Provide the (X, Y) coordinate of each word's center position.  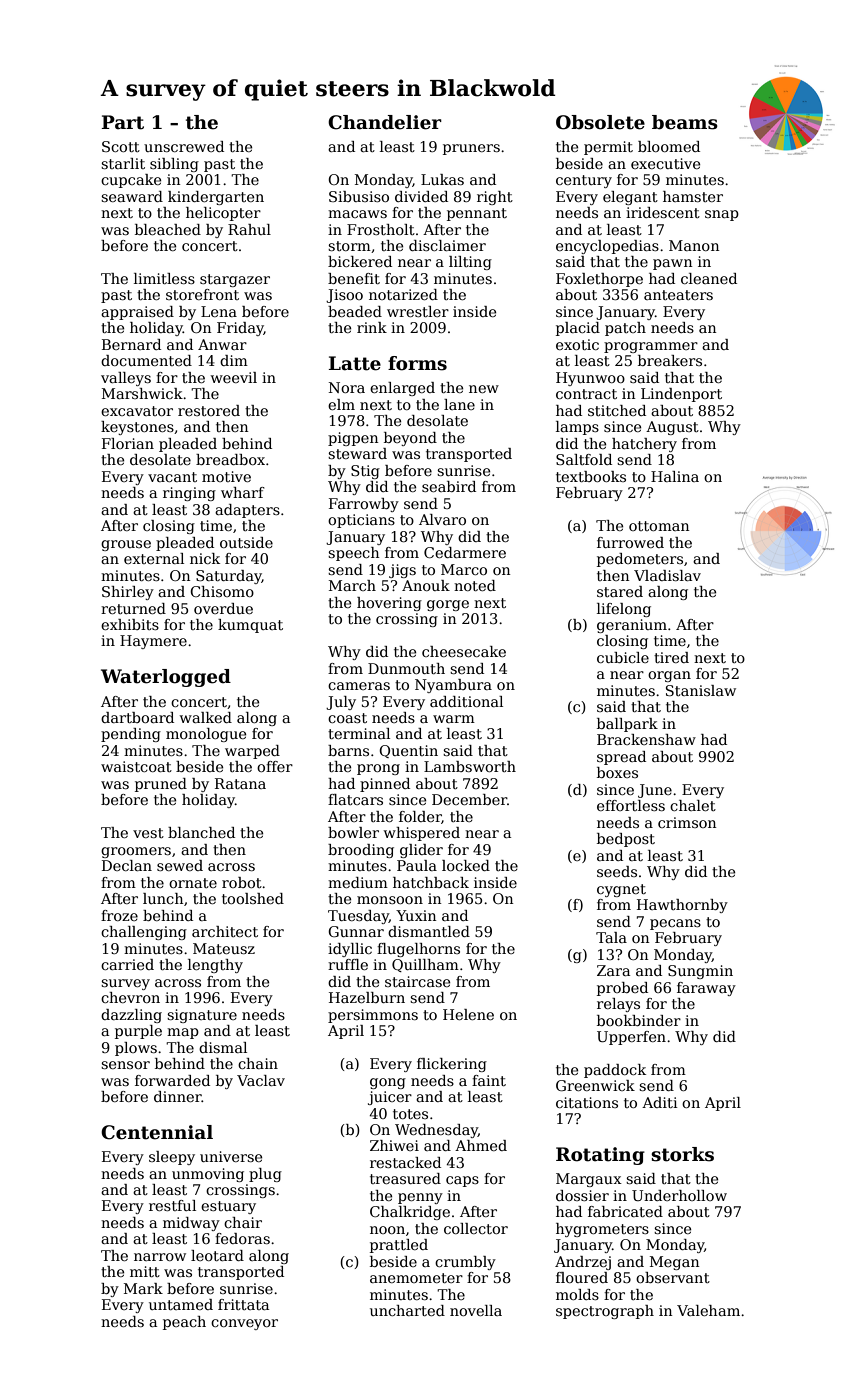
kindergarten (216, 198)
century (584, 181)
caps (462, 1181)
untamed (181, 1304)
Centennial (157, 1132)
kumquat (250, 626)
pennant (477, 214)
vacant (172, 477)
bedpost (626, 840)
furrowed (630, 542)
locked (466, 865)
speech (354, 554)
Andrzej (583, 1263)
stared (620, 591)
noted (475, 585)
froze (119, 915)
